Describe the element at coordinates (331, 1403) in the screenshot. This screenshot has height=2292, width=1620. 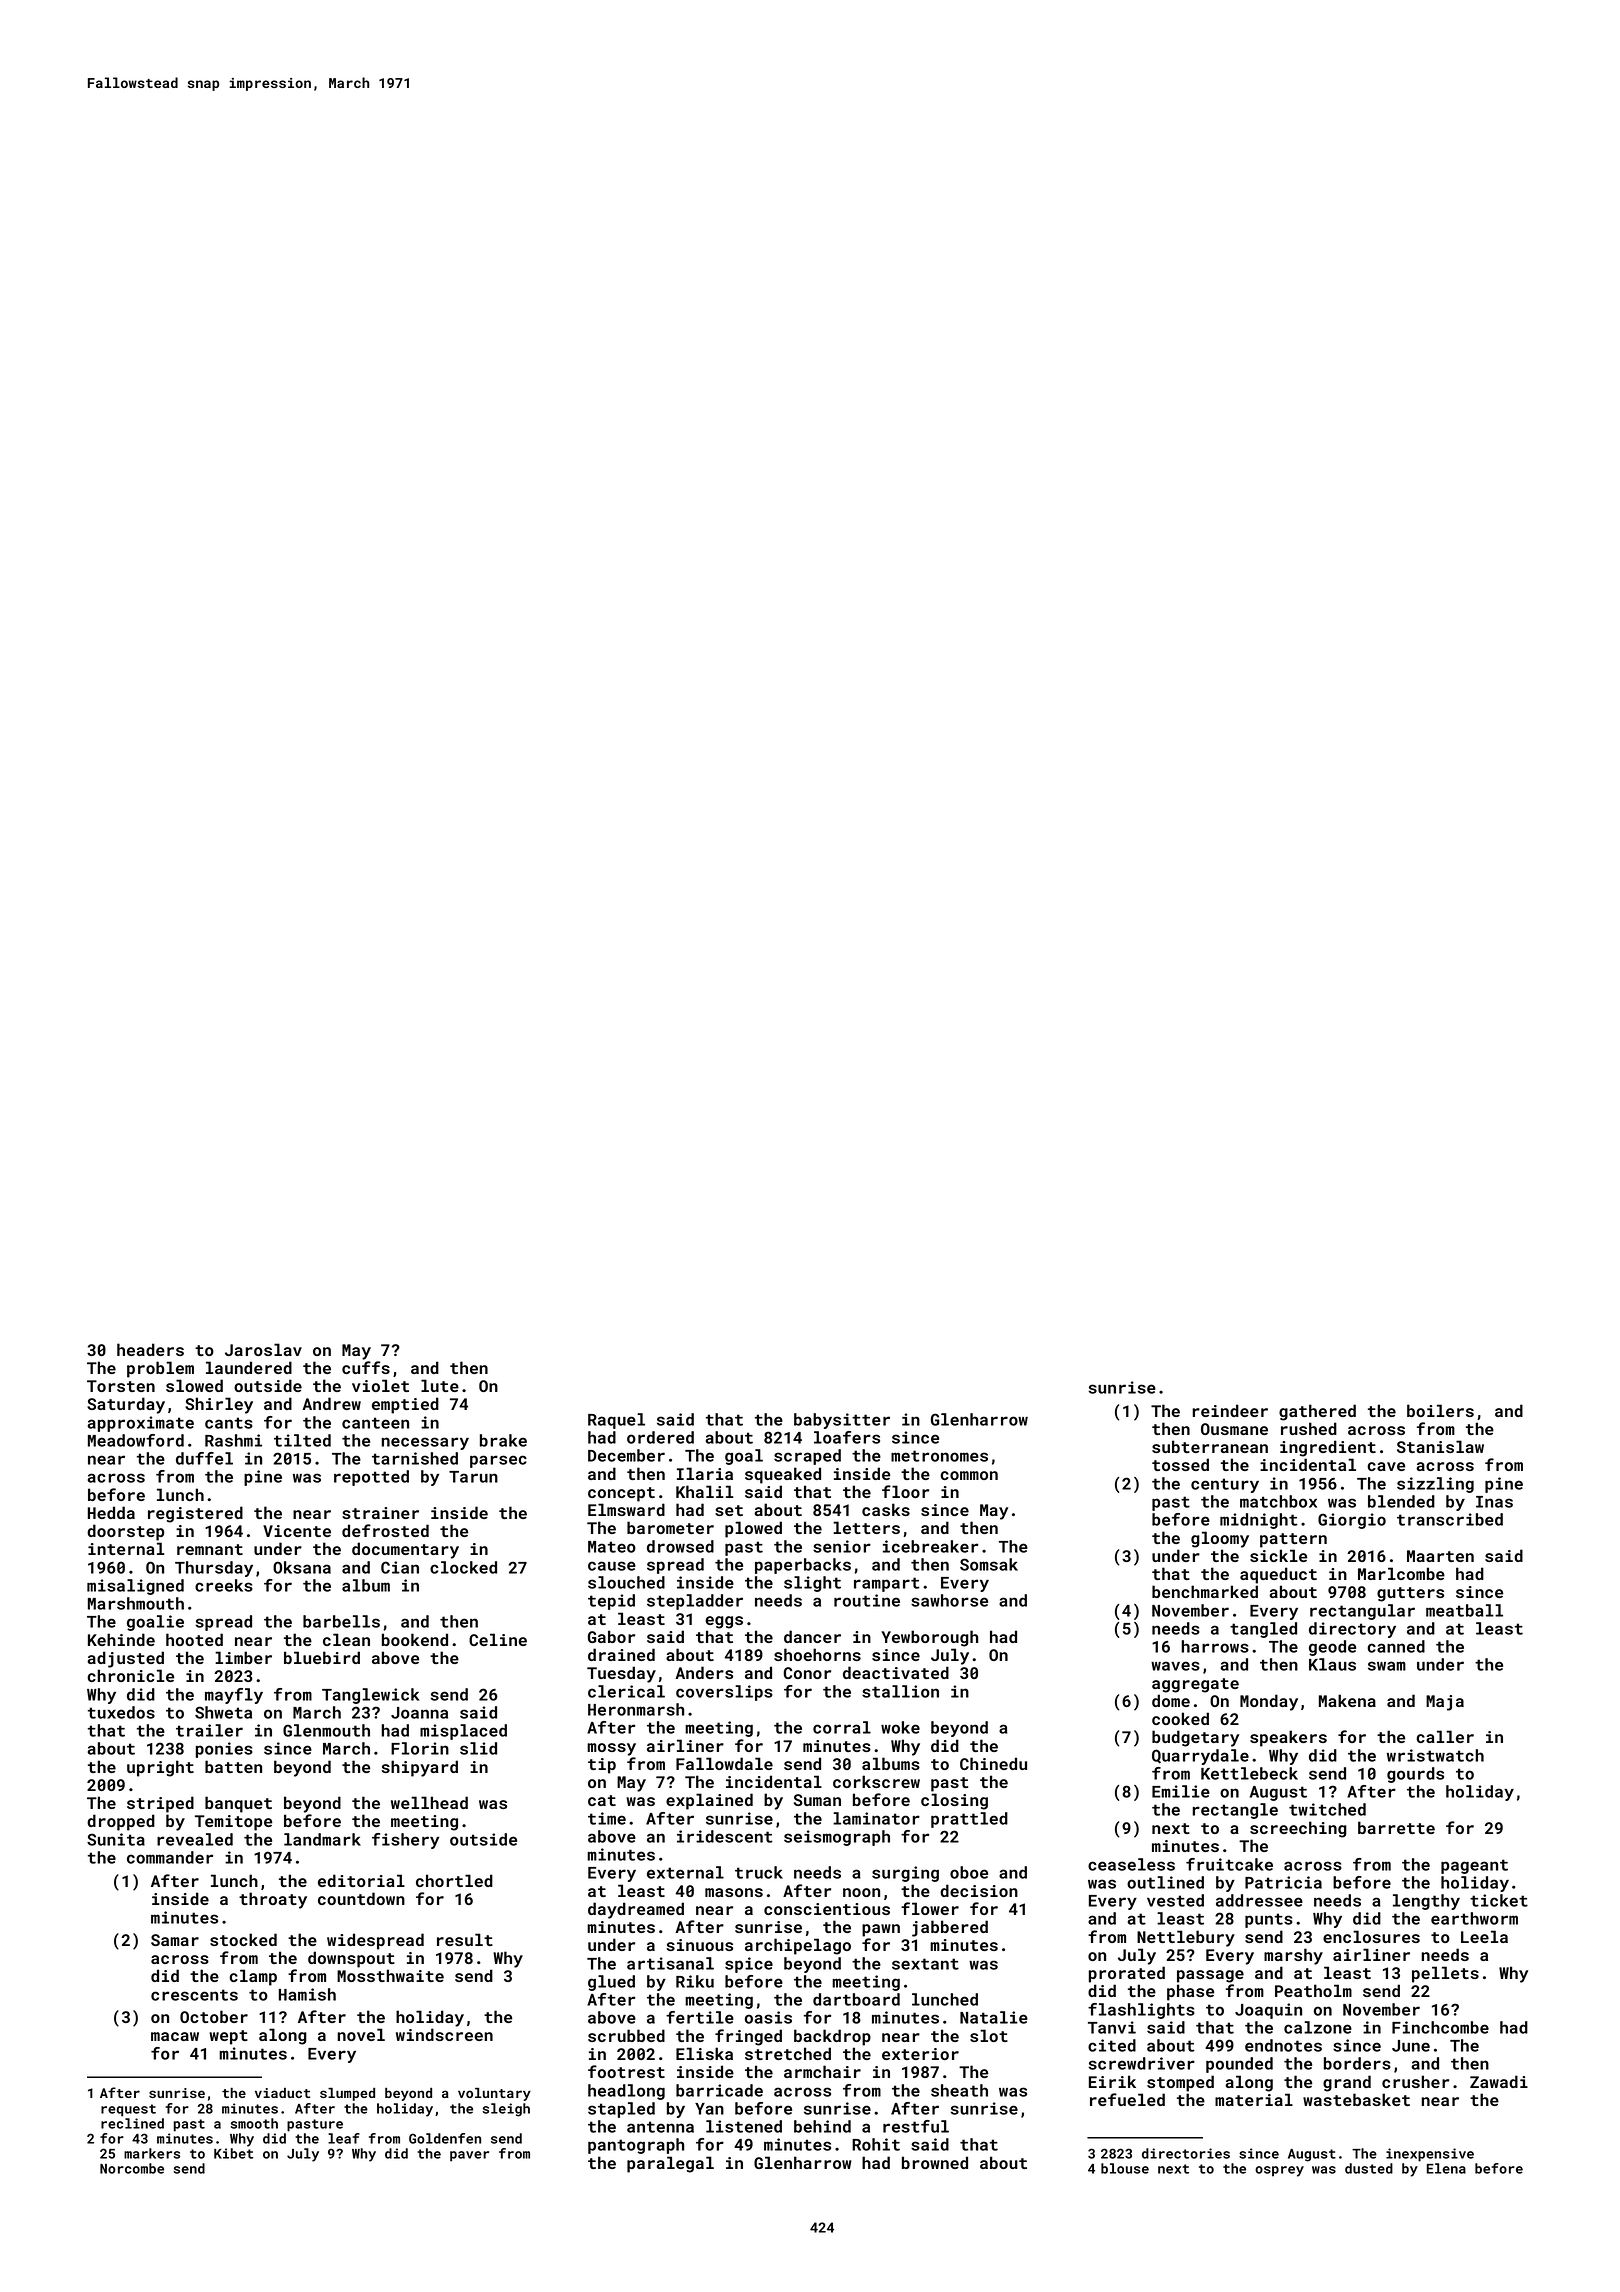
I see `Andrew` at that location.
